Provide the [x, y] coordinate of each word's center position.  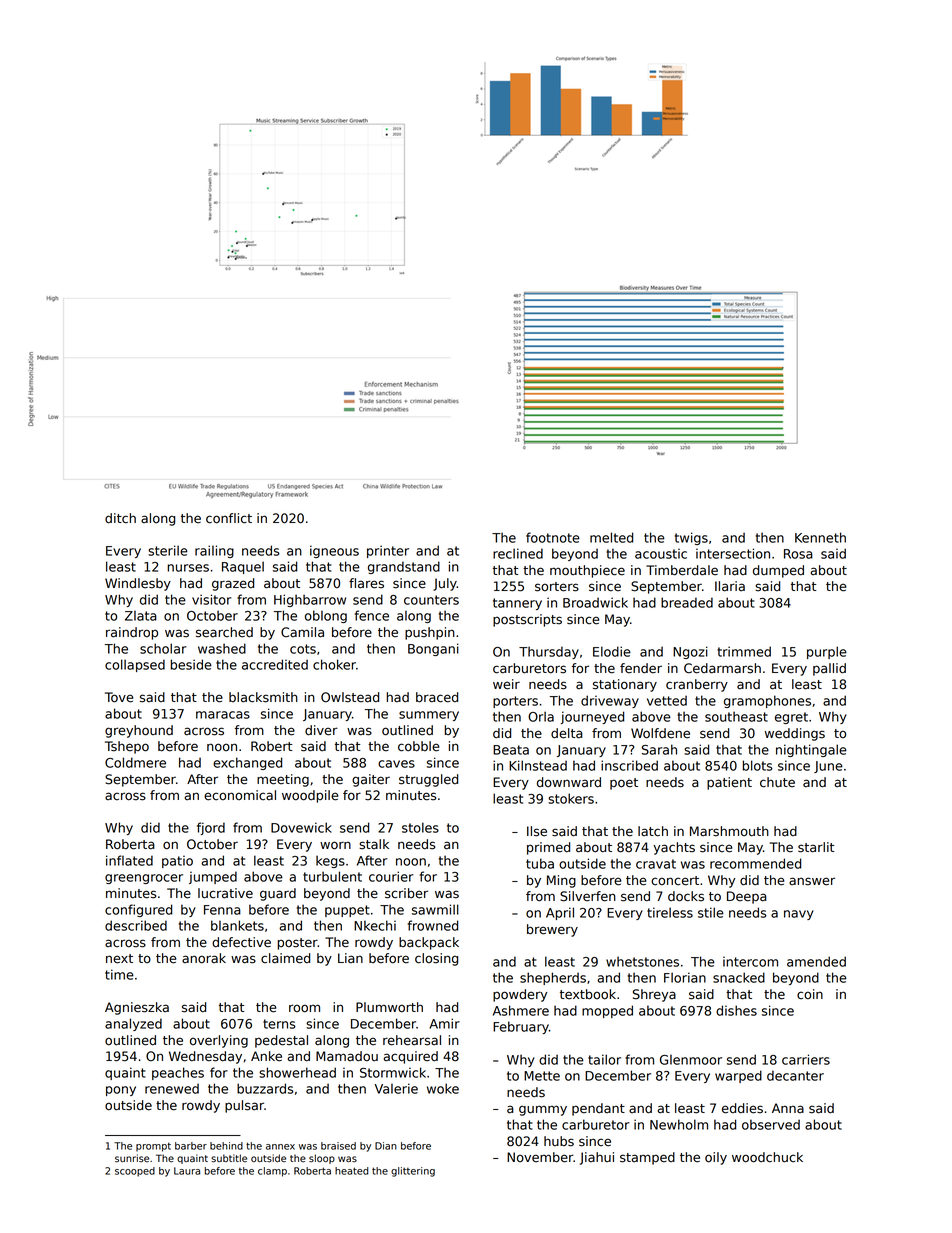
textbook [588, 994]
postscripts [527, 620]
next [119, 959]
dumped [778, 571]
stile [711, 912]
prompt [153, 1147]
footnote [553, 537]
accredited [275, 664]
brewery [552, 930]
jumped [213, 877]
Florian [685, 977]
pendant [598, 1109]
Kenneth [820, 537]
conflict [229, 518]
